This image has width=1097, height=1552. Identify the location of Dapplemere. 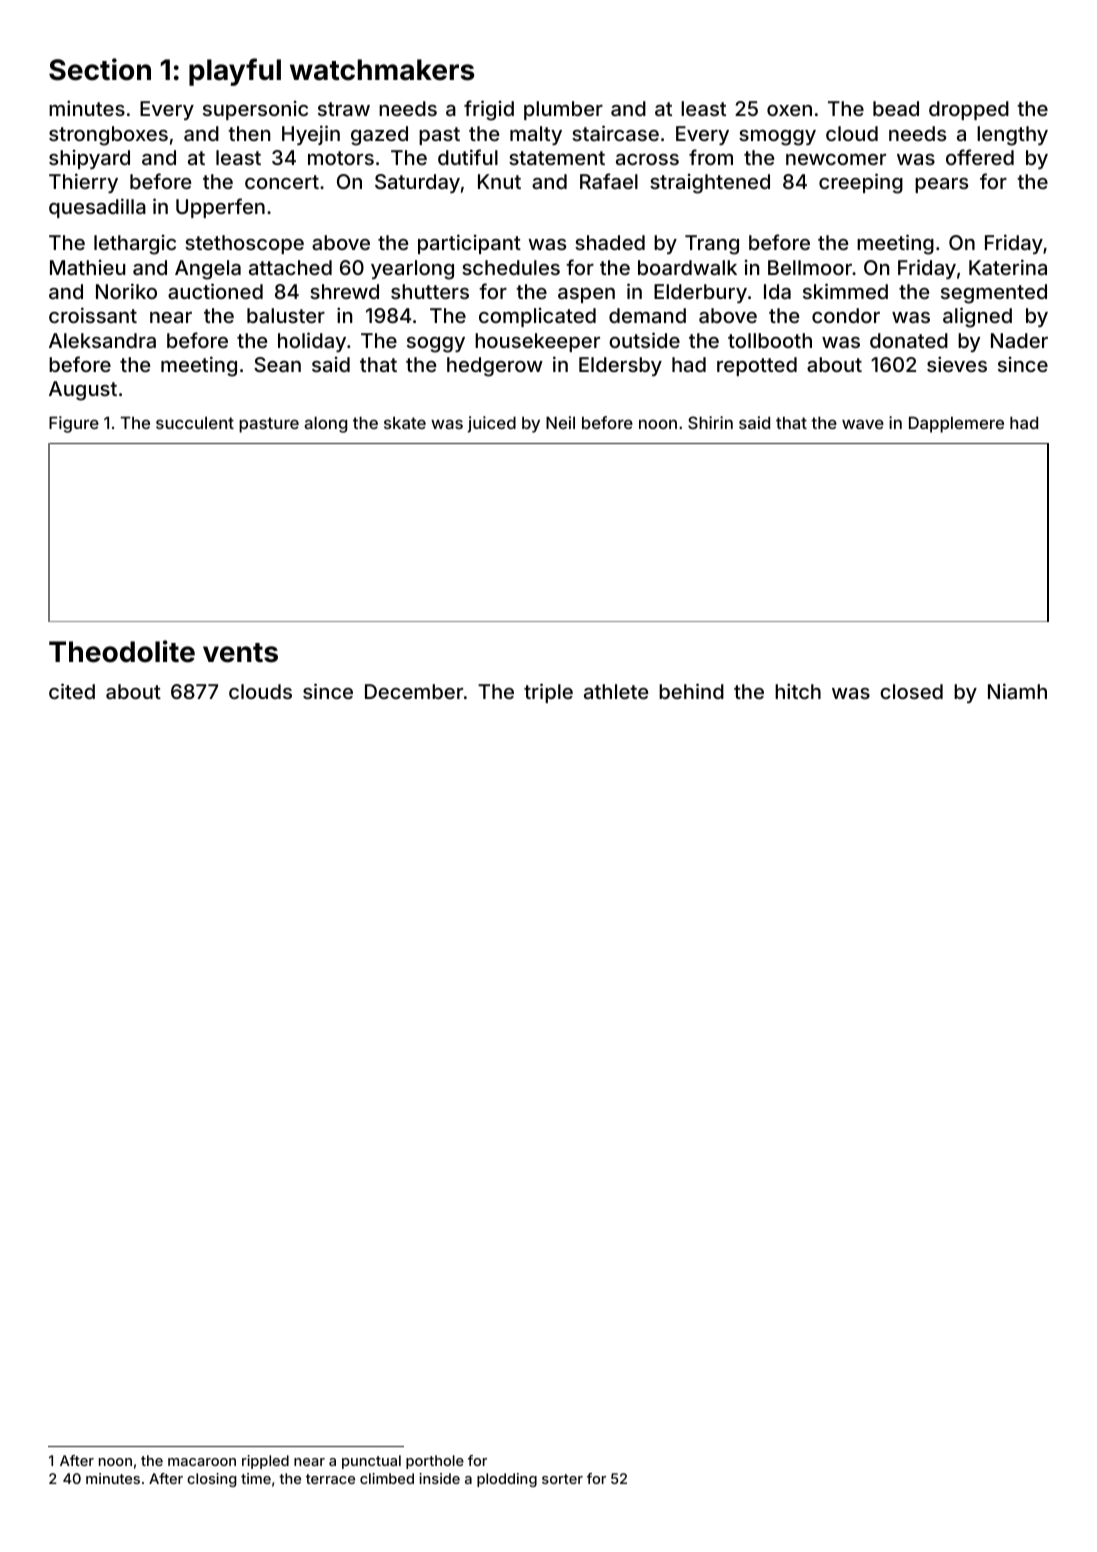
(956, 424).
